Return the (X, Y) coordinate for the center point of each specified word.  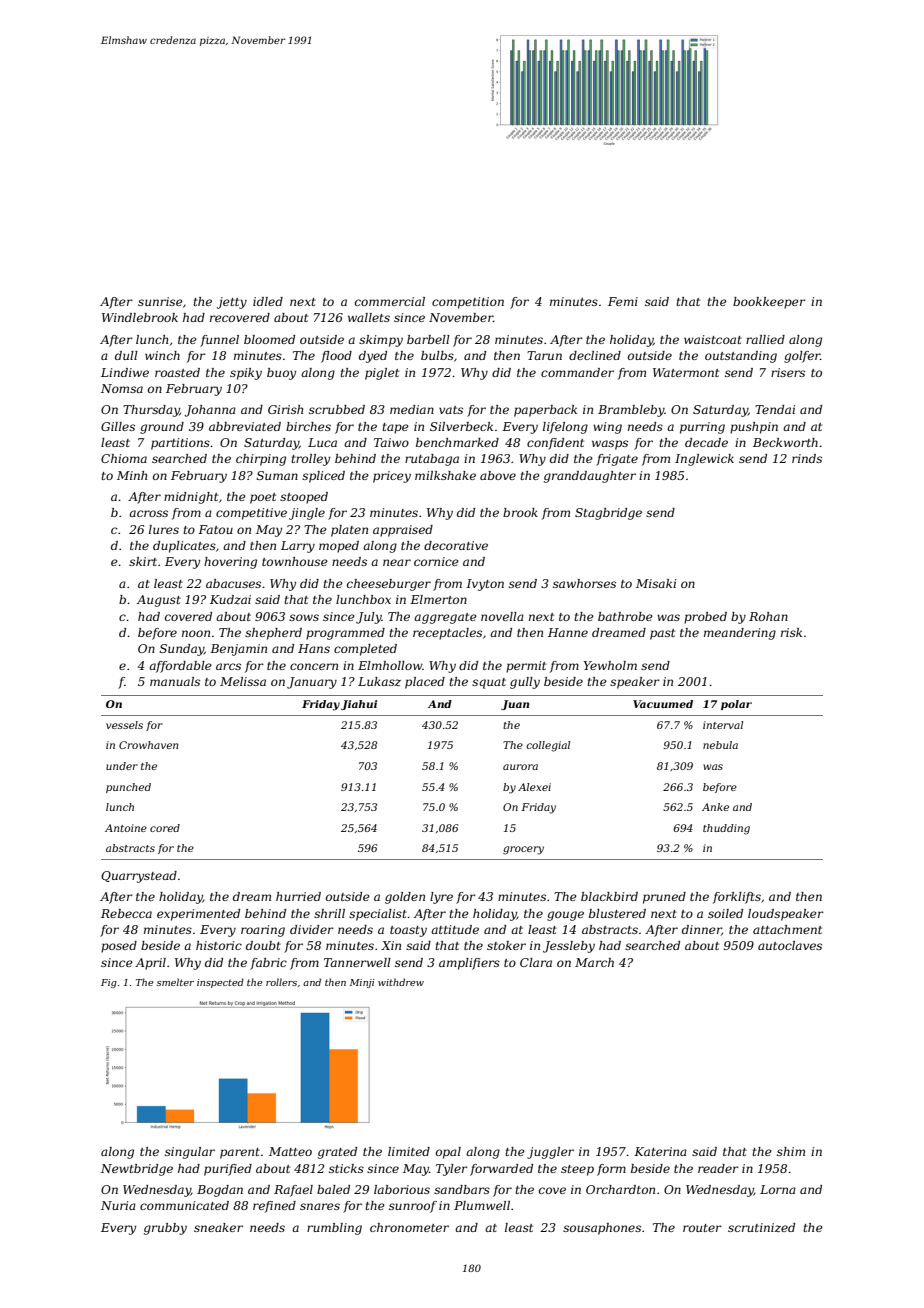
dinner (702, 930)
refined (274, 1207)
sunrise (160, 301)
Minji (362, 983)
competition (468, 303)
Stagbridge (608, 514)
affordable (180, 667)
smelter (175, 982)
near (397, 562)
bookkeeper (769, 303)
